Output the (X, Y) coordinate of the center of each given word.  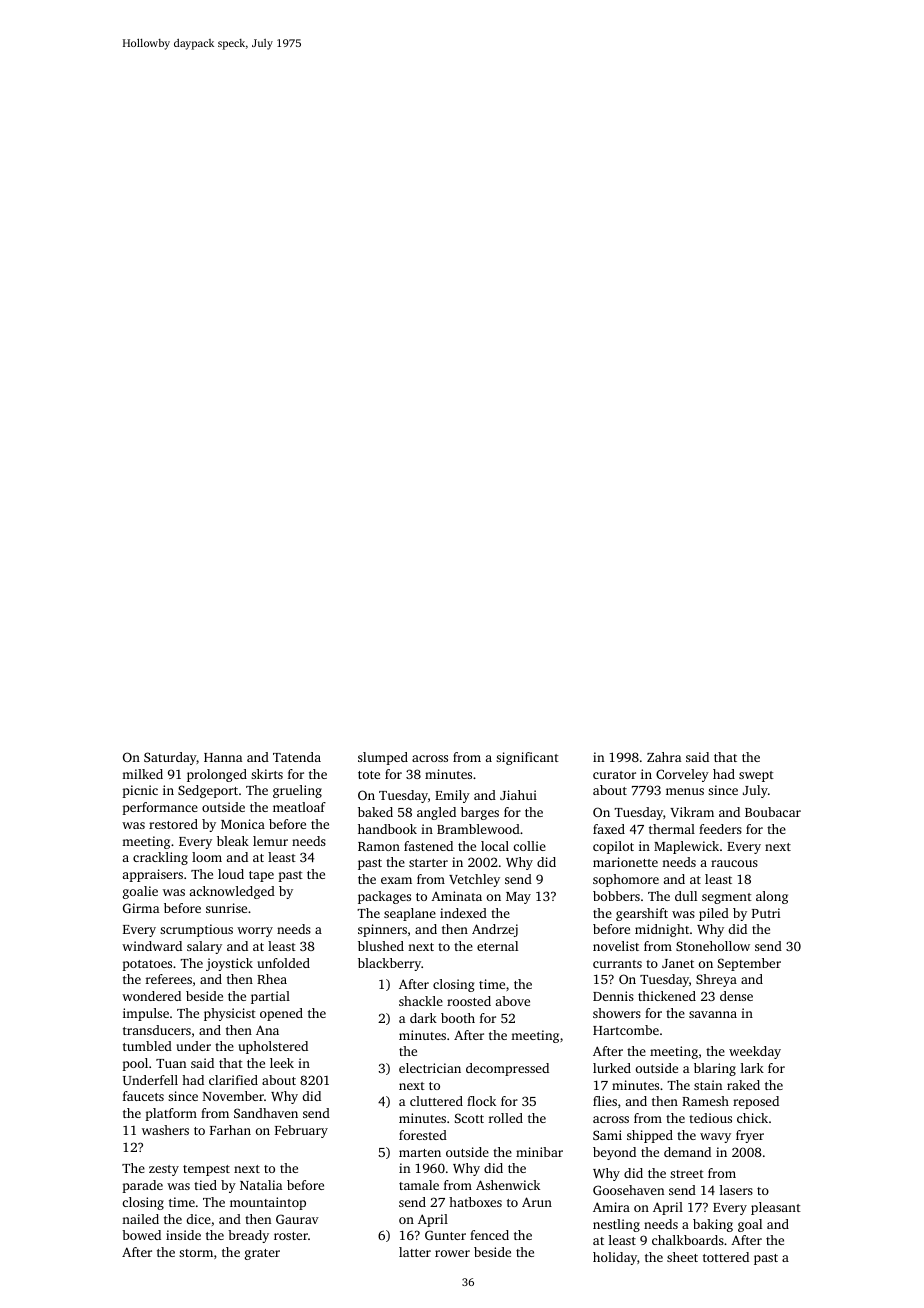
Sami (607, 1135)
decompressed (507, 1069)
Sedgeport (208, 791)
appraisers (153, 875)
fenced (489, 1235)
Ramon (379, 846)
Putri (766, 913)
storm (196, 1253)
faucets (143, 1096)
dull (686, 896)
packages (384, 897)
